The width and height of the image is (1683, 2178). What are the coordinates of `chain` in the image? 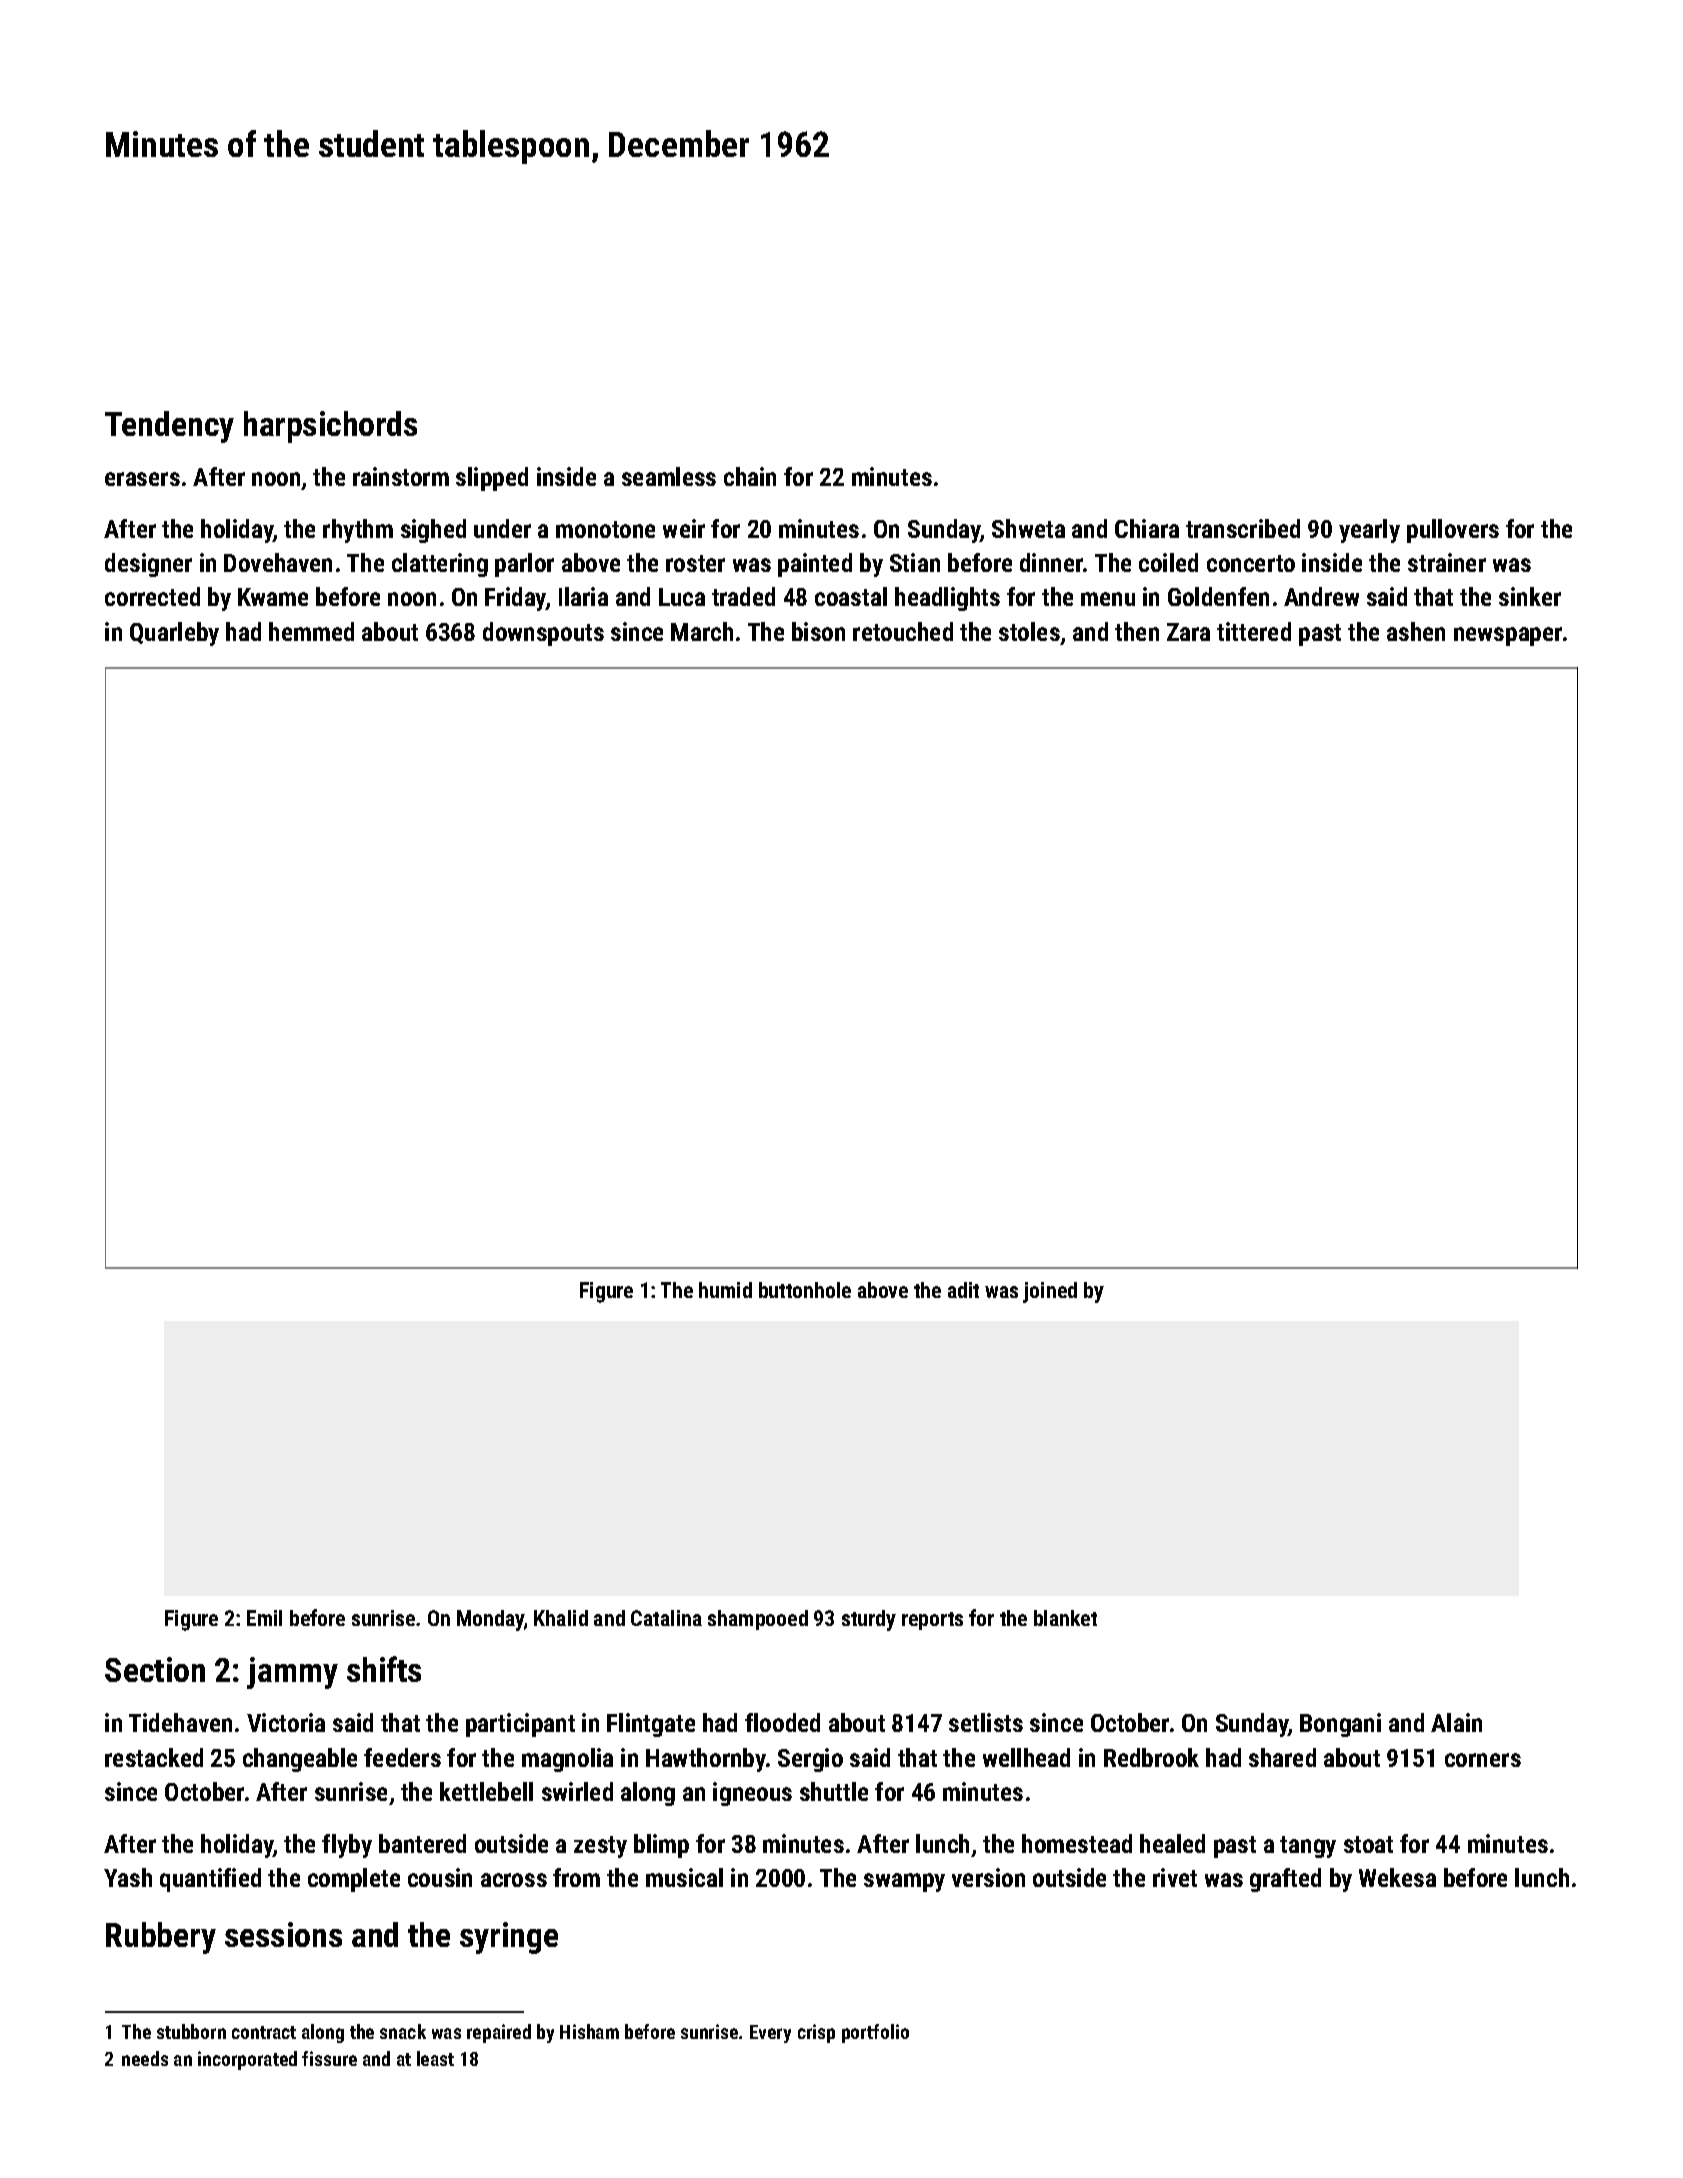 It's located at (750, 476).
